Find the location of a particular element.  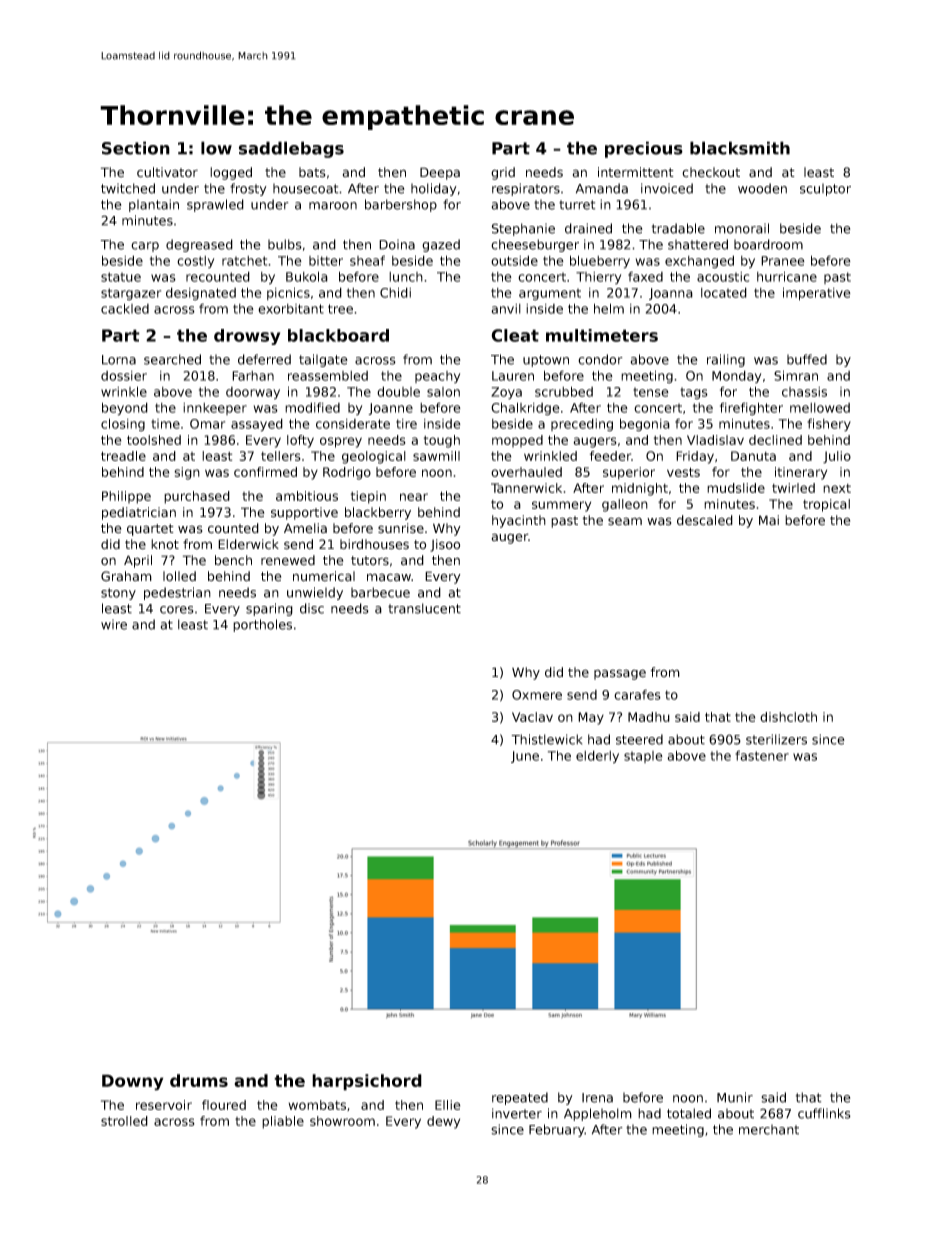

Thistlewick is located at coordinates (546, 739).
